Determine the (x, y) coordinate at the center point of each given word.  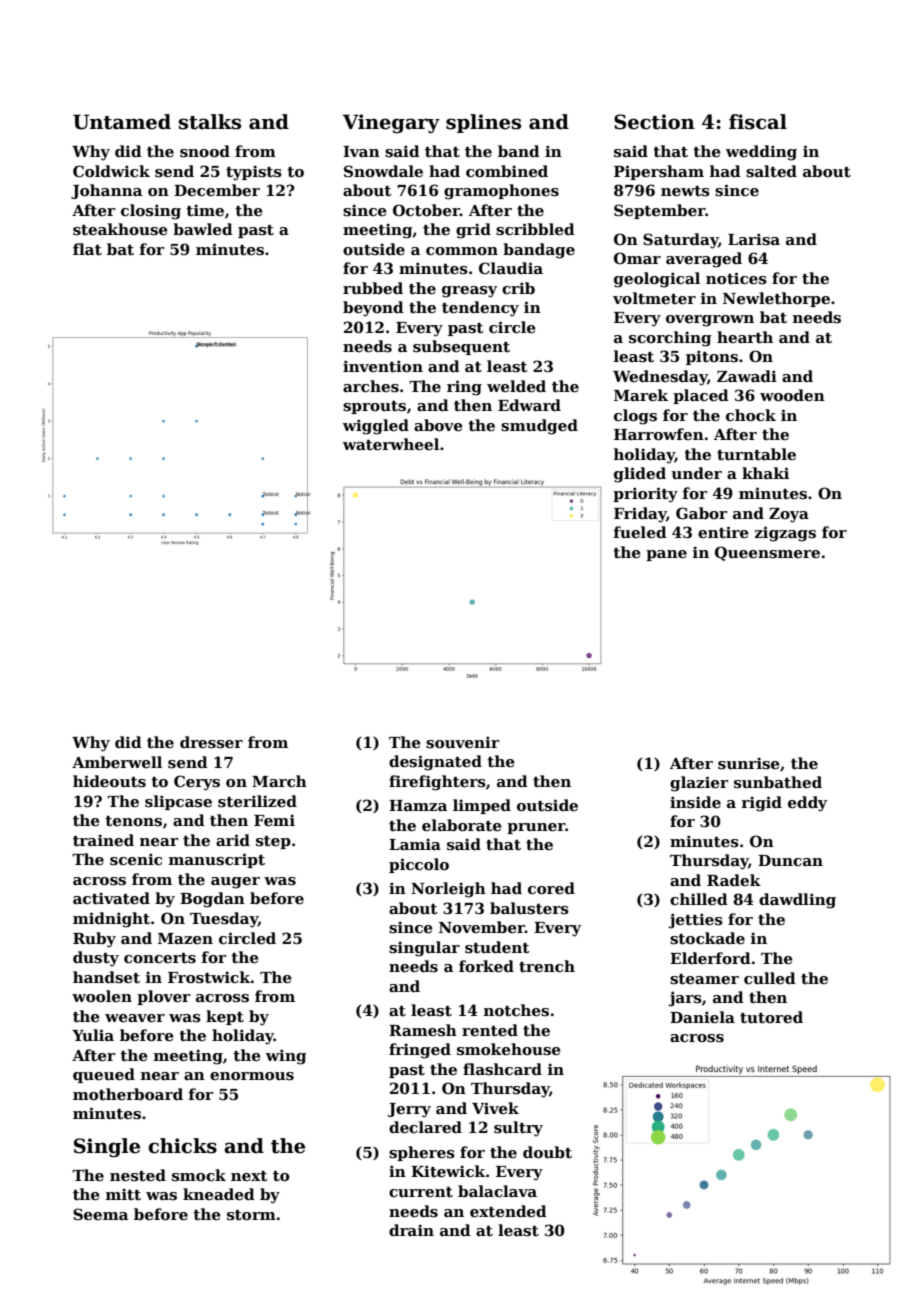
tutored (771, 1017)
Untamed (122, 122)
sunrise (749, 763)
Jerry (409, 1110)
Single (107, 1147)
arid (233, 840)
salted (771, 171)
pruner (536, 828)
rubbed (373, 288)
